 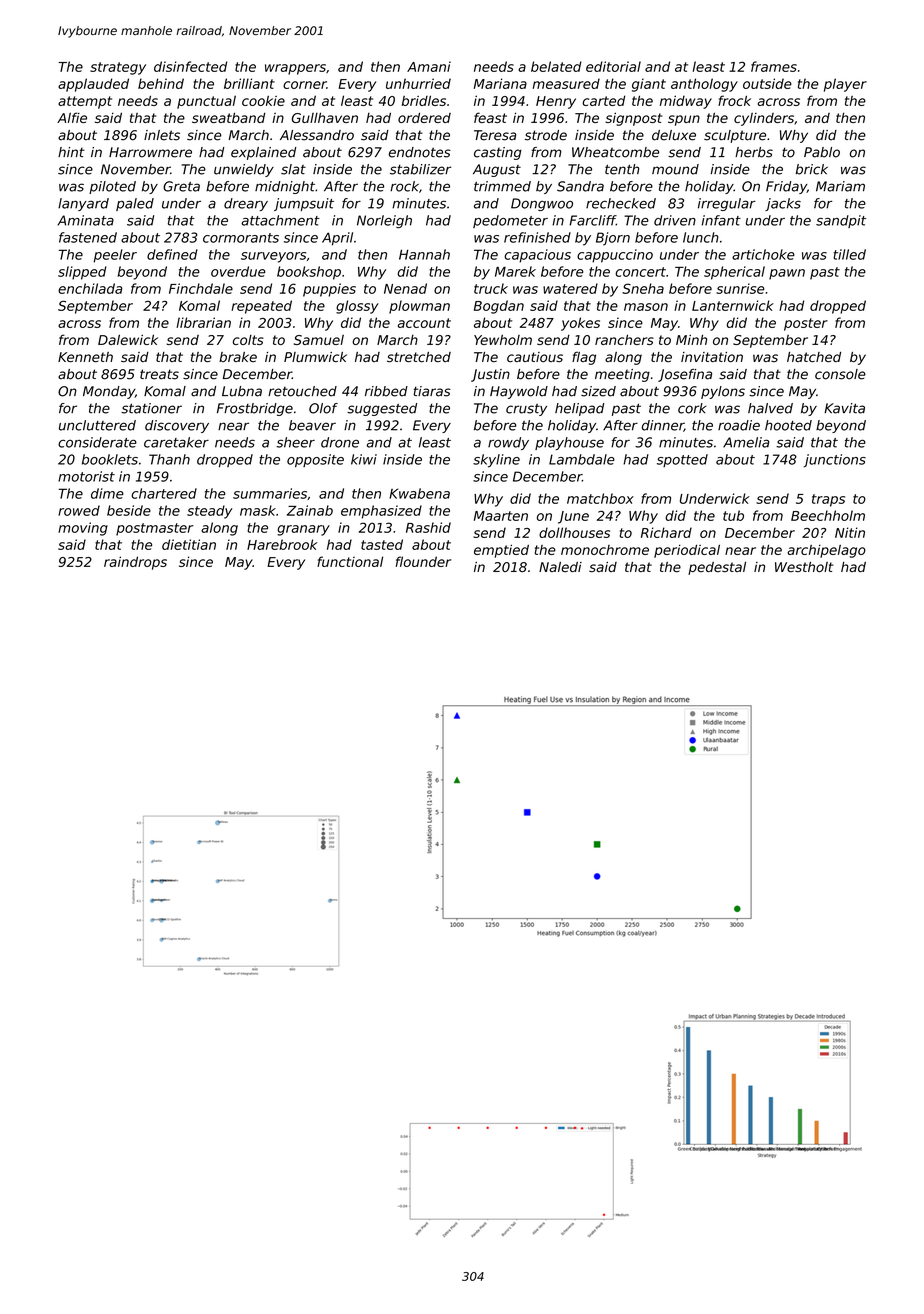 I want to click on applauded, so click(x=93, y=85).
